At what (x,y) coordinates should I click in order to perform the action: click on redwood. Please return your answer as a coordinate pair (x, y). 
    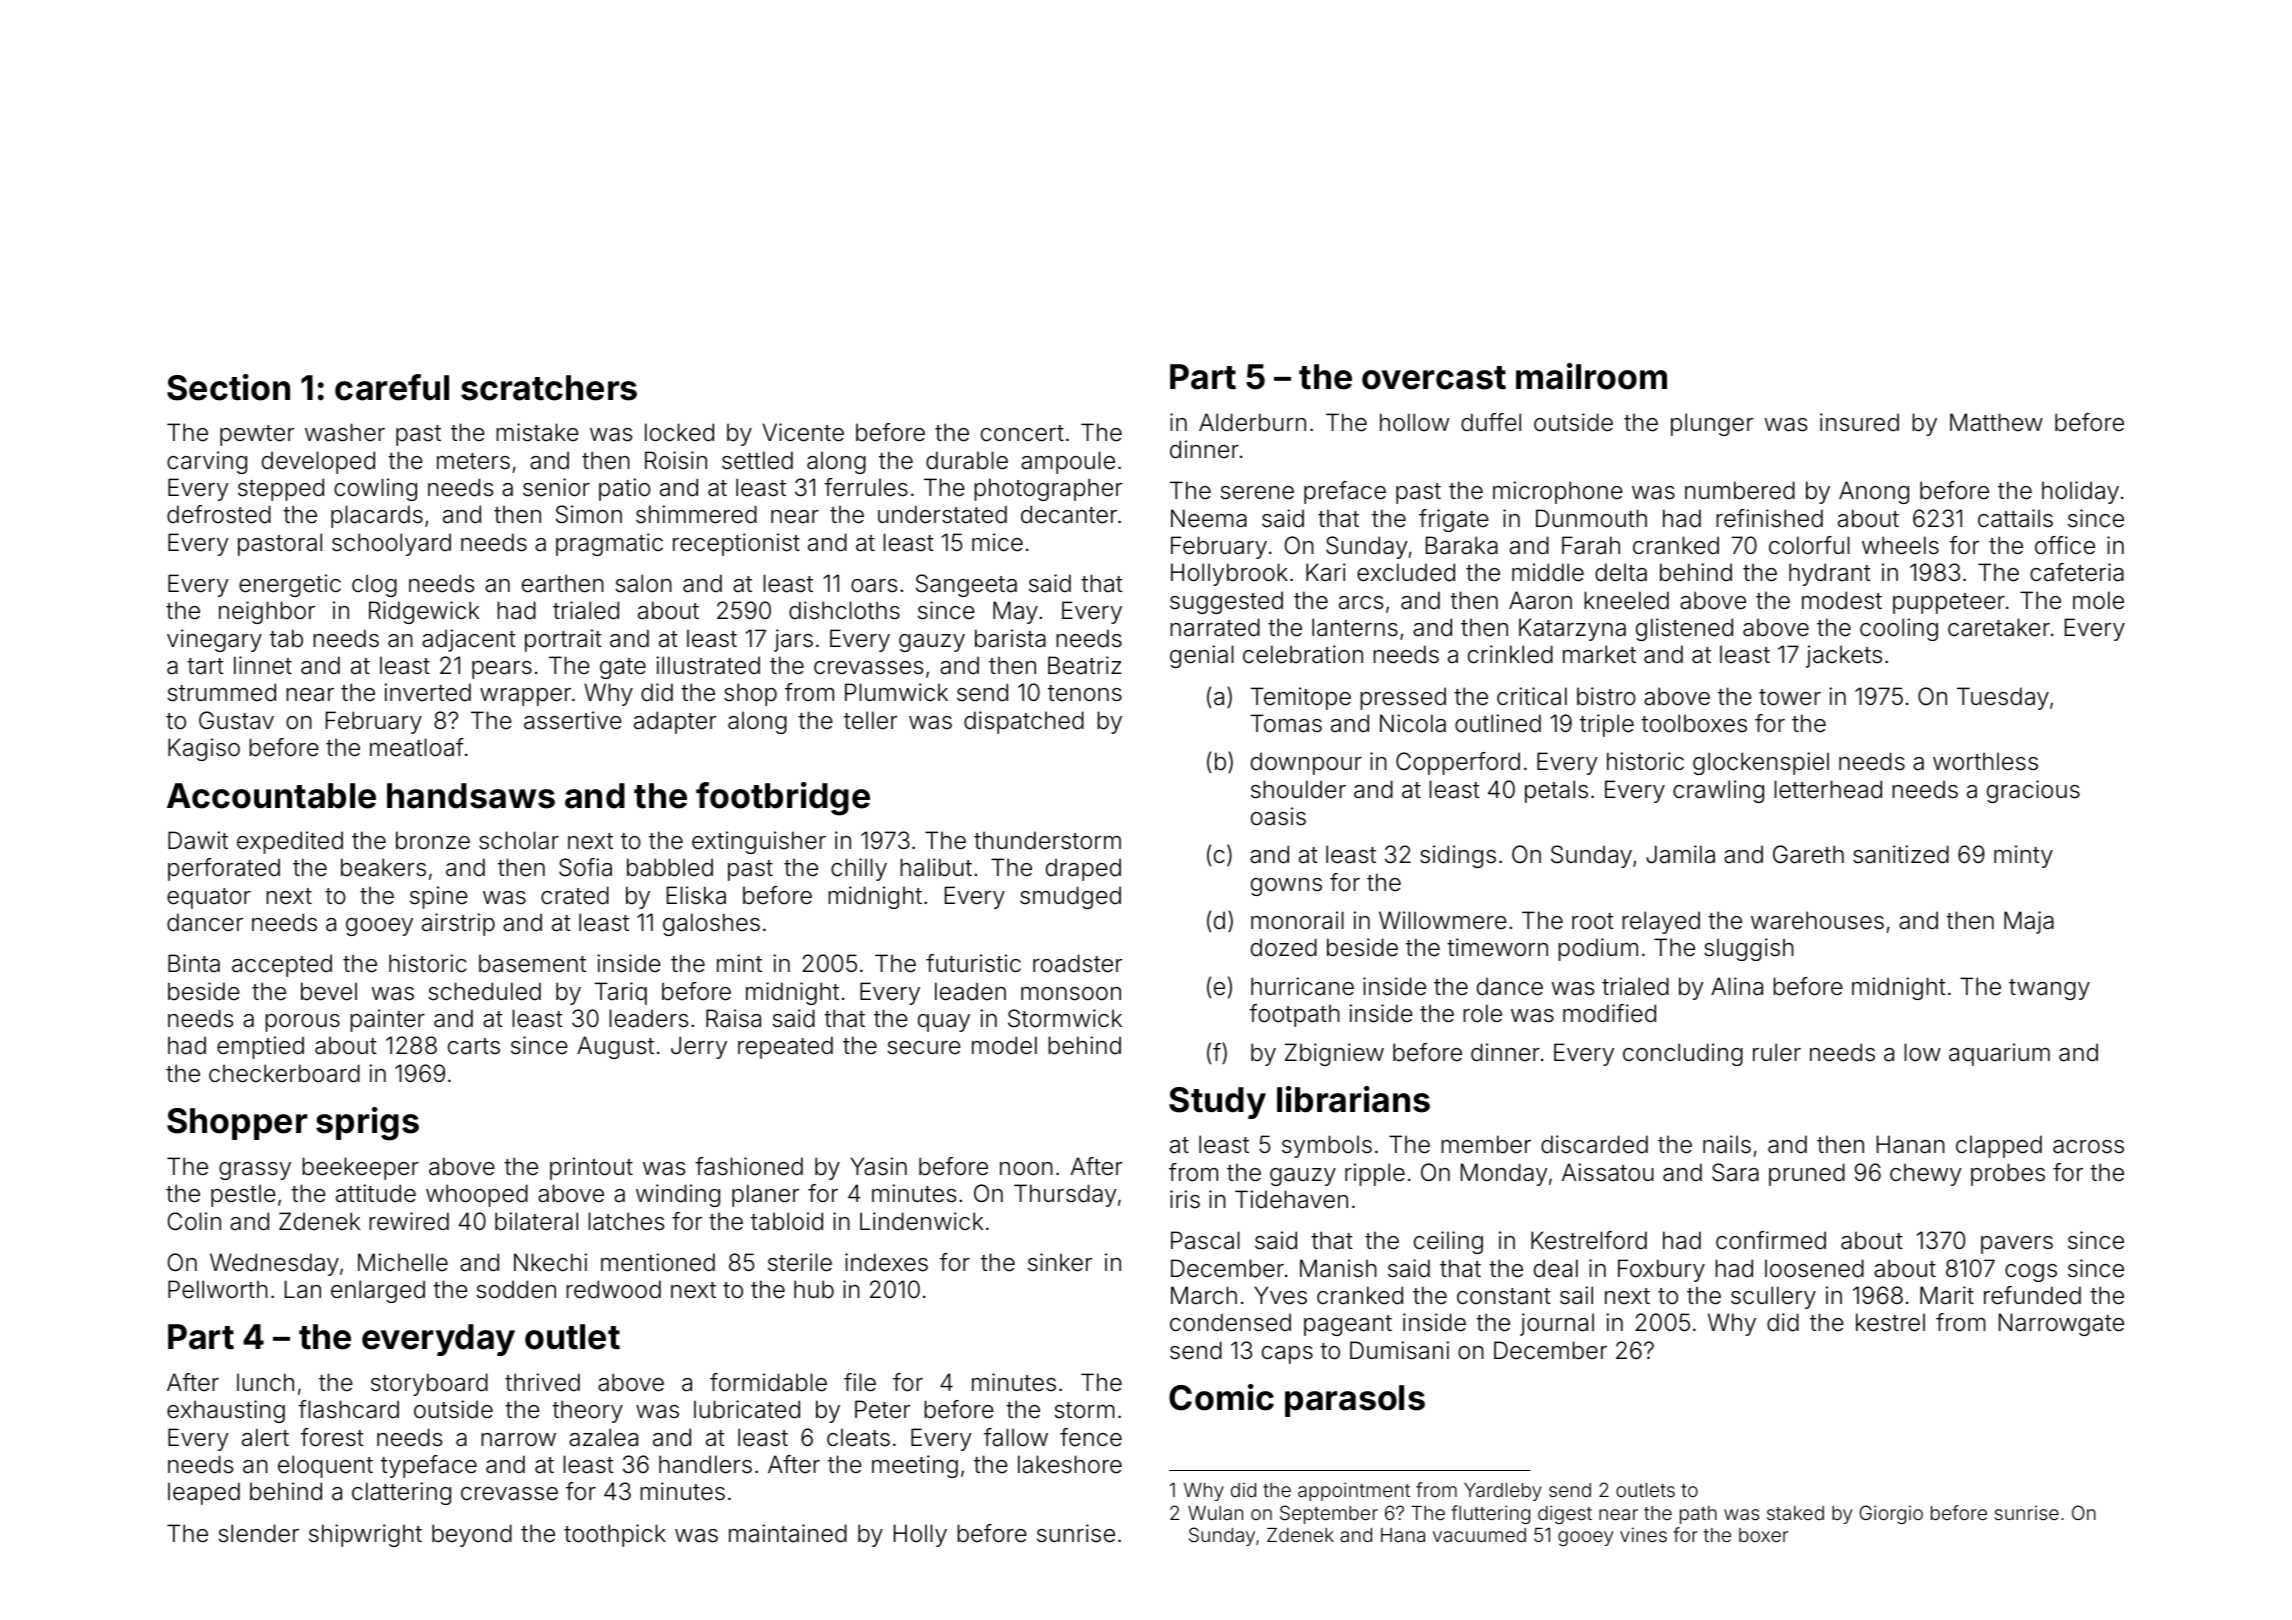
    Looking at the image, I should click on (613, 1289).
